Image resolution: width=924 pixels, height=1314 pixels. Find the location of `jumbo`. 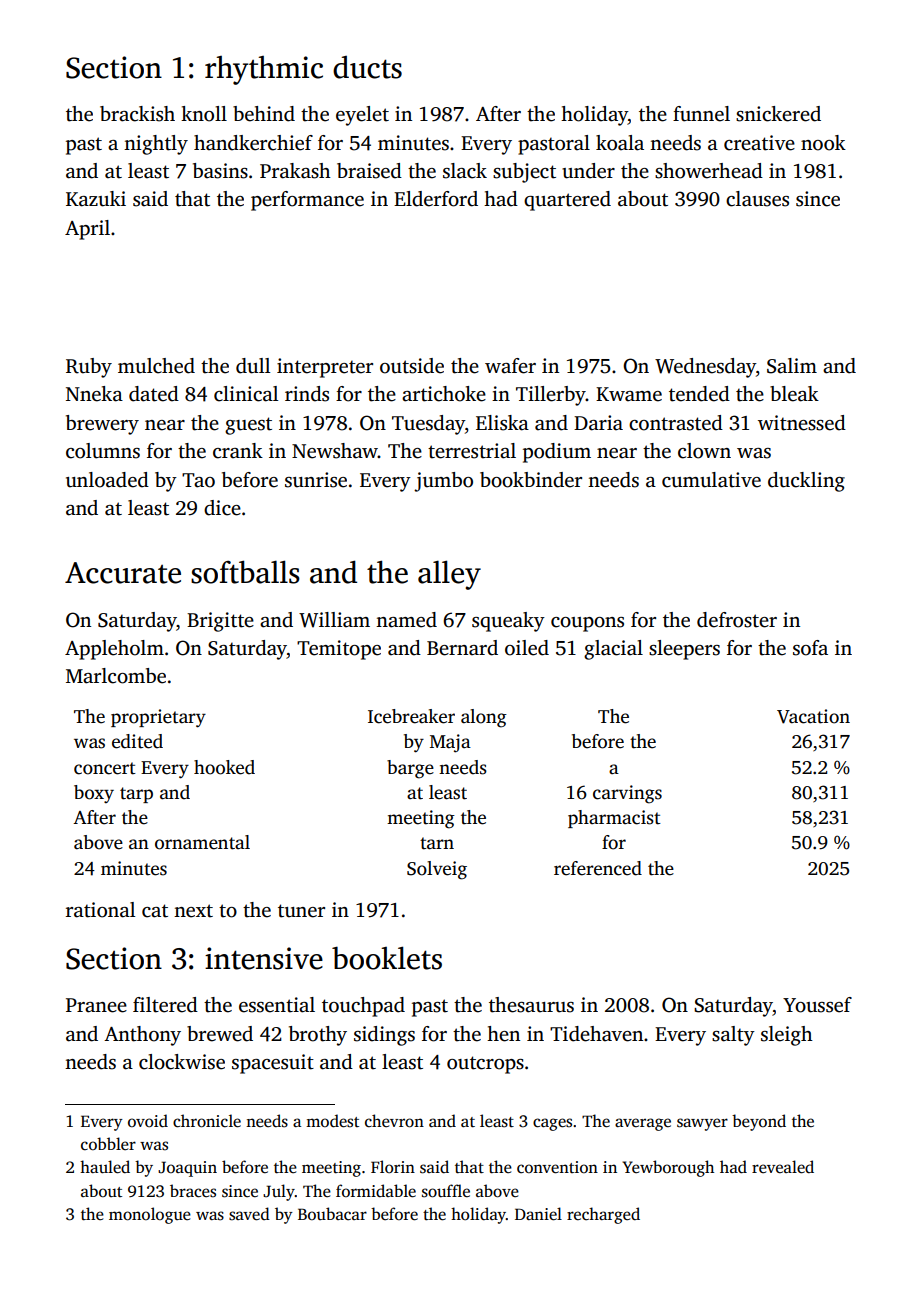

jumbo is located at coordinates (443, 482).
